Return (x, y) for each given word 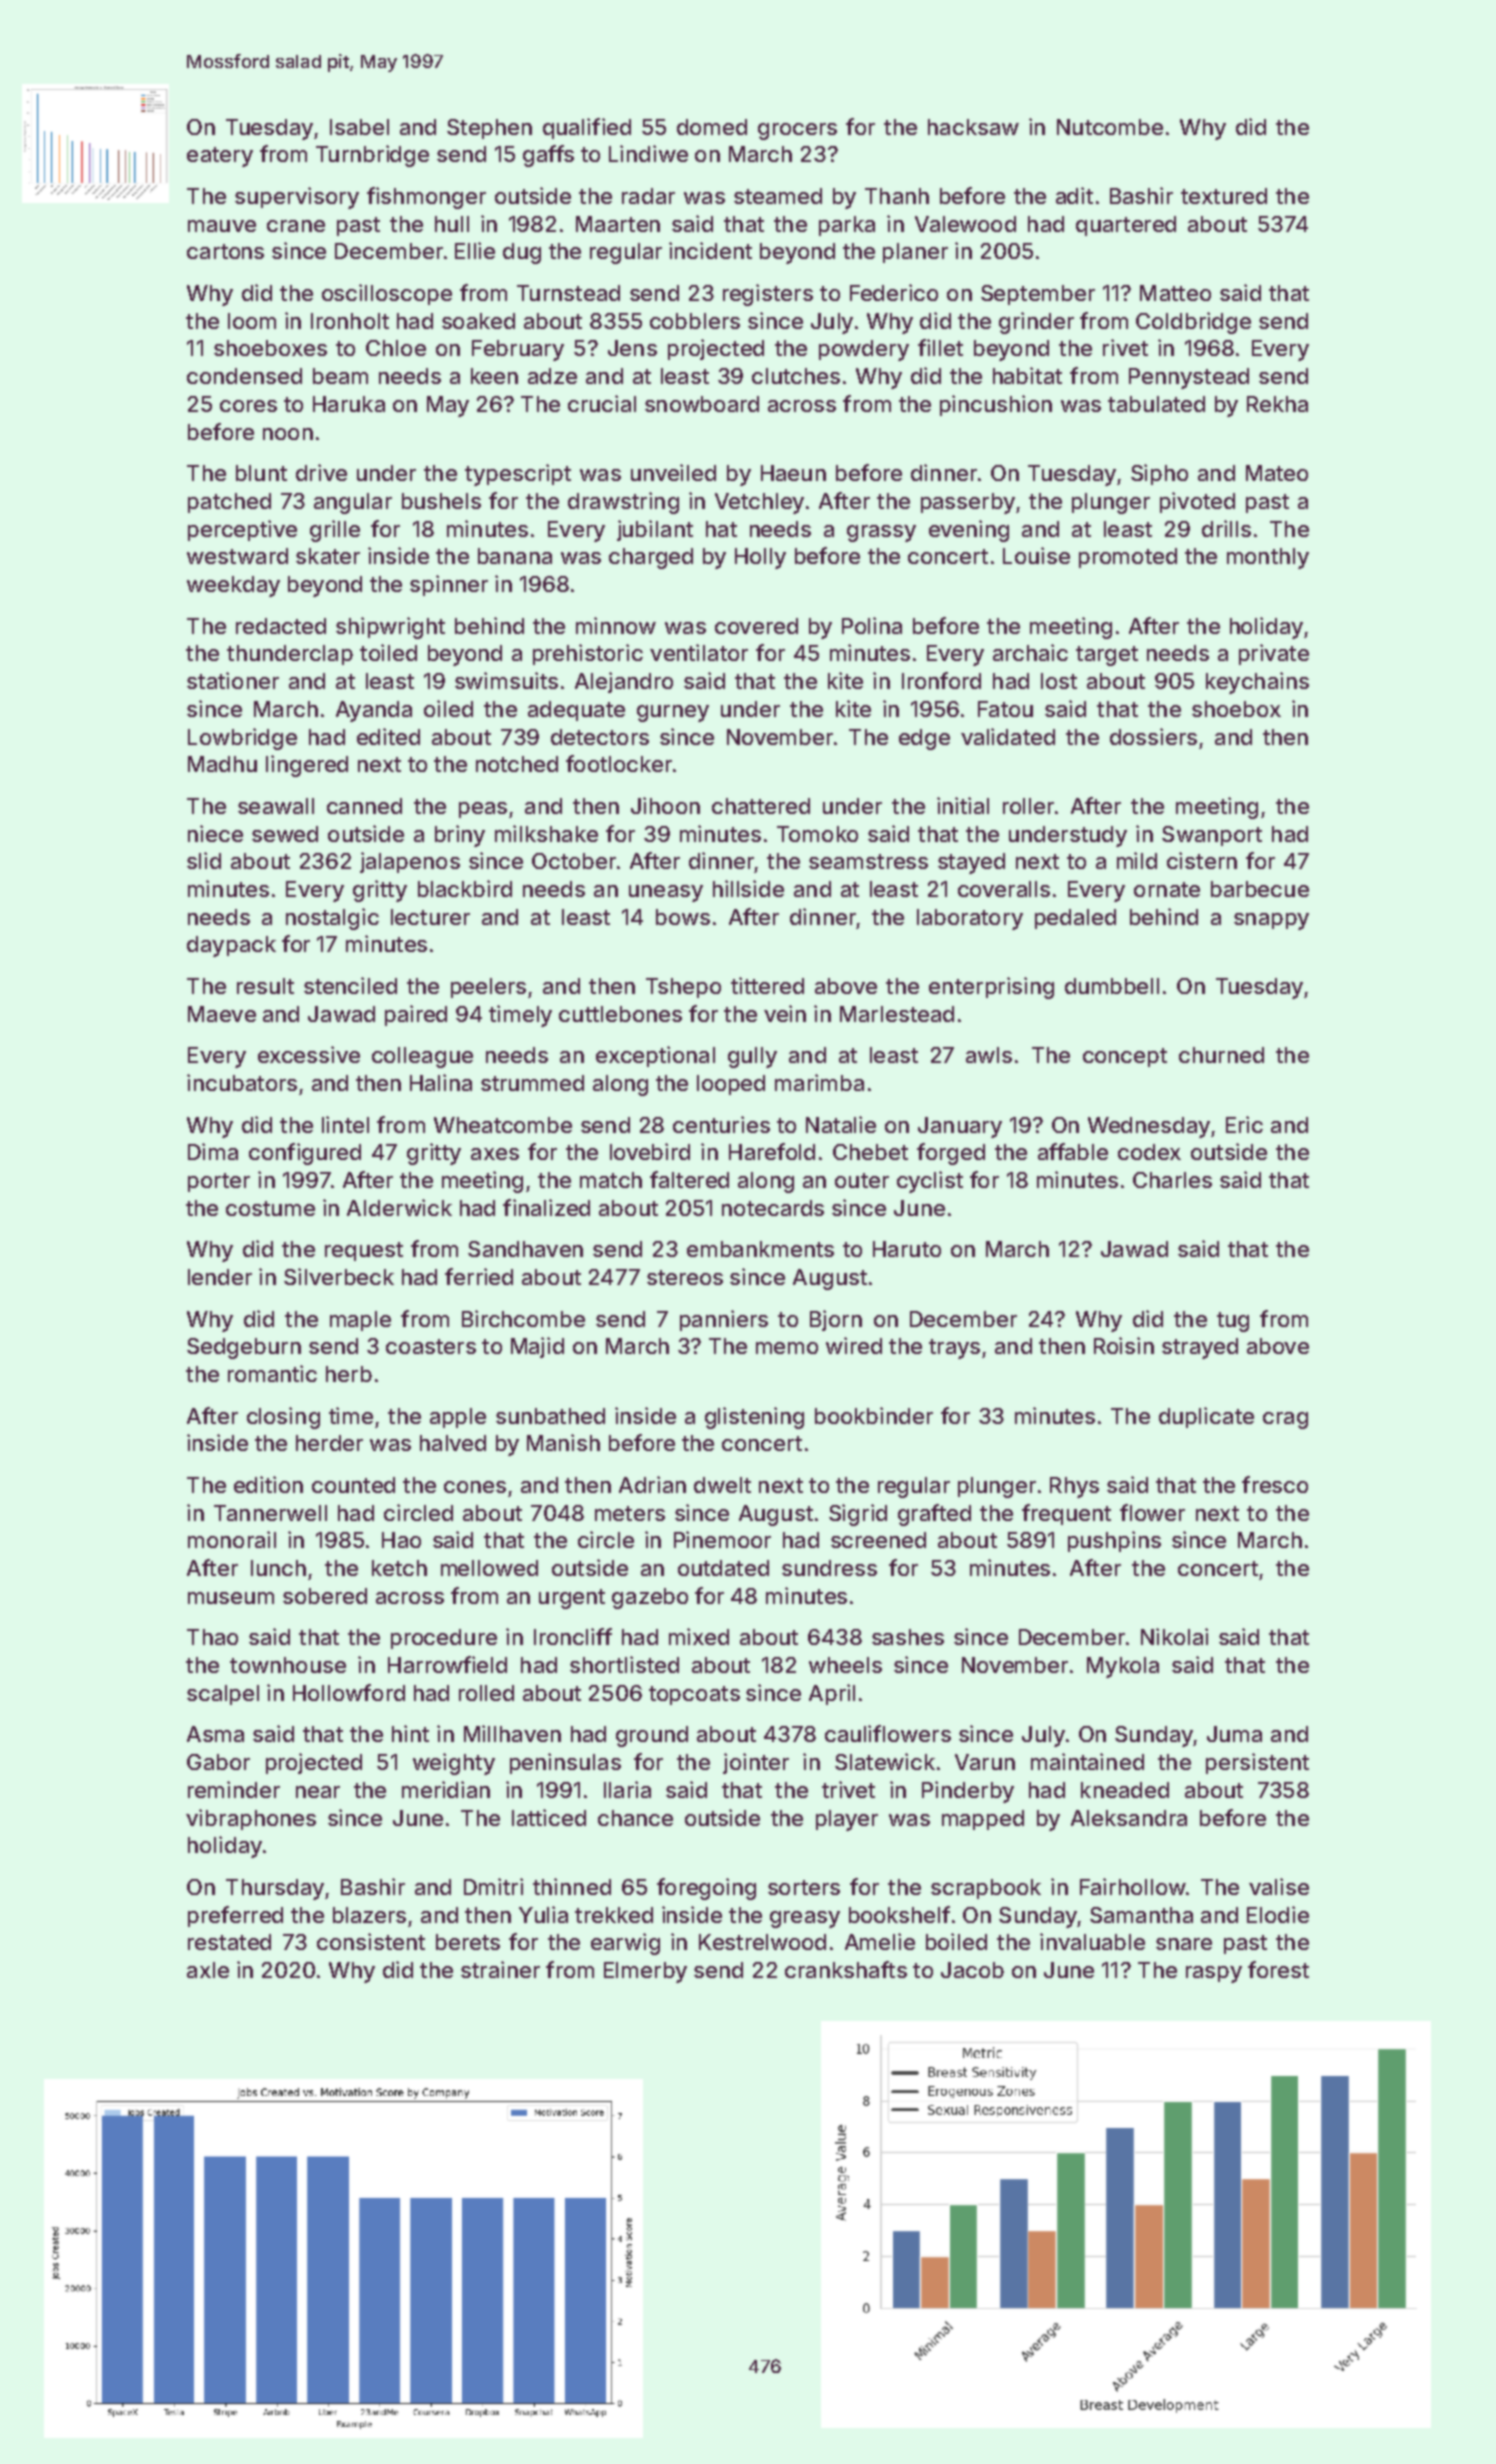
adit (1074, 195)
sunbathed (550, 1416)
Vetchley (759, 503)
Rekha (1277, 404)
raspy (1214, 1974)
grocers (797, 131)
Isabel (359, 127)
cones (475, 1487)
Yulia (543, 1914)
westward (237, 556)
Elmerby (645, 1972)
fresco (1275, 1484)
